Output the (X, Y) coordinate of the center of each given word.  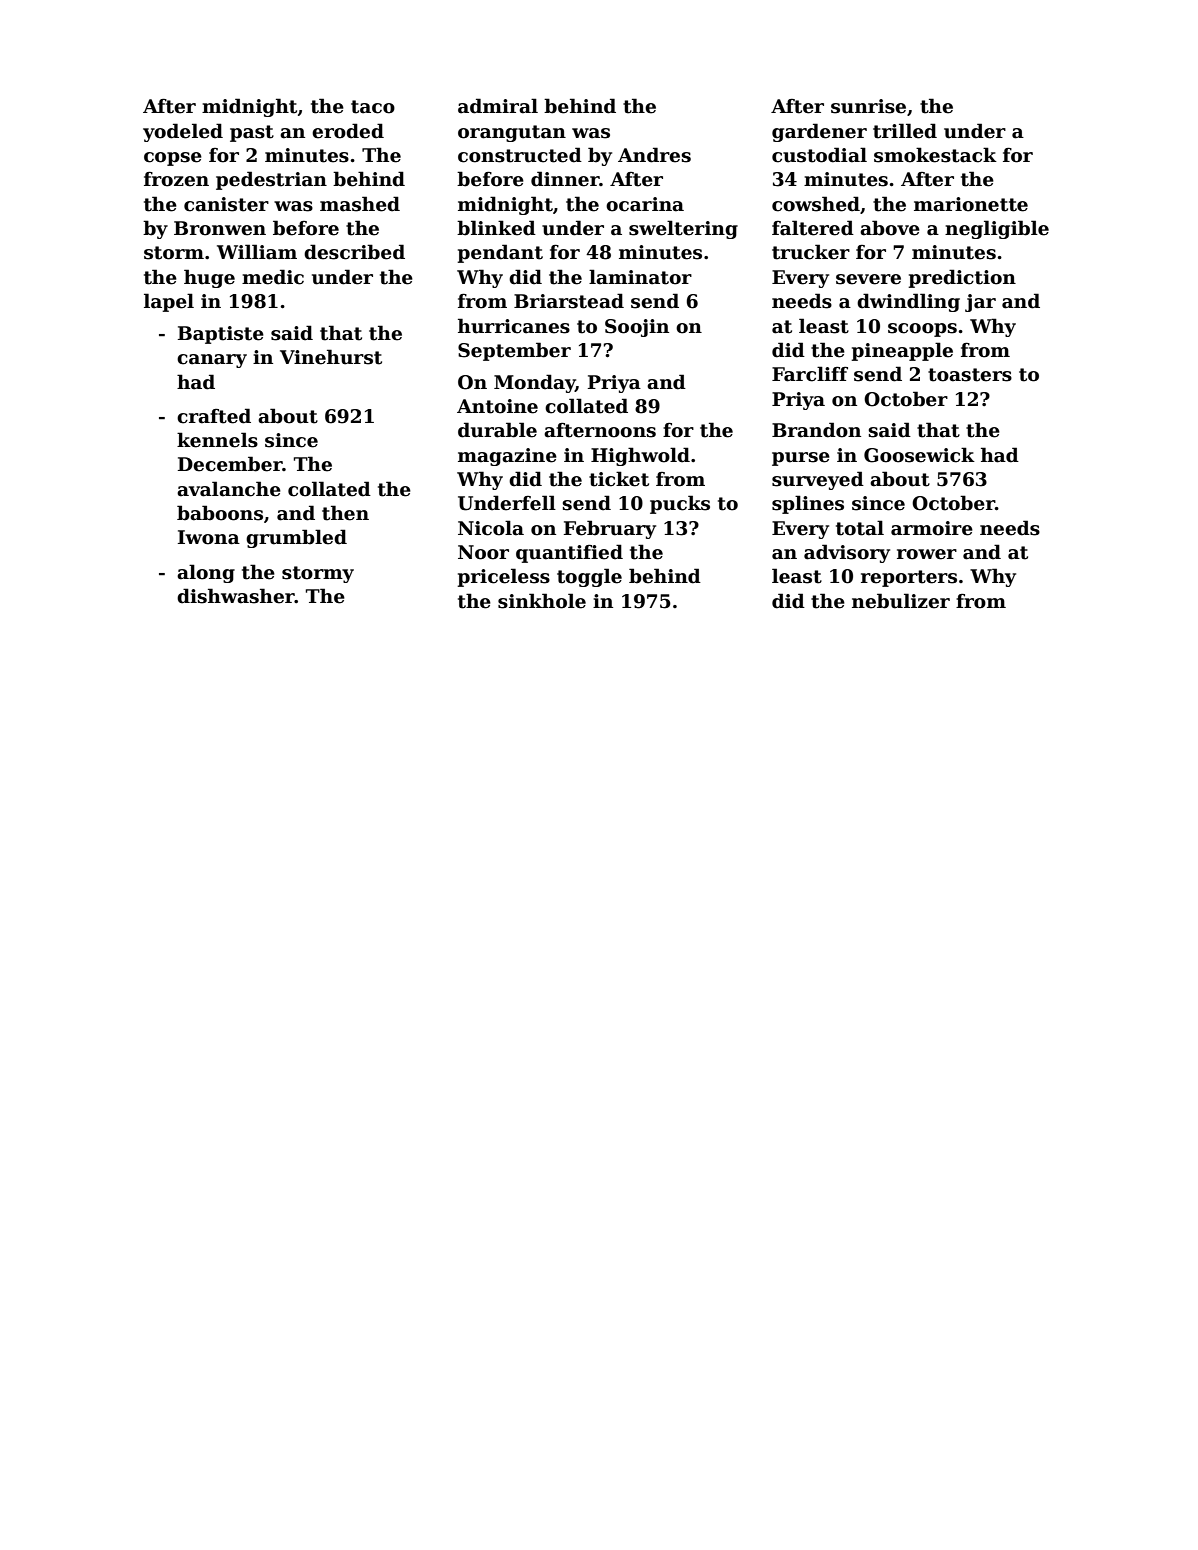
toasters (970, 375)
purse (801, 459)
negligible (997, 229)
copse (173, 159)
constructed (520, 155)
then (345, 513)
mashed (360, 204)
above (890, 228)
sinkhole (542, 601)
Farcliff (810, 374)
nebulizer (901, 601)
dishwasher (236, 596)
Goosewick (919, 455)
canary (212, 361)
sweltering (683, 229)
